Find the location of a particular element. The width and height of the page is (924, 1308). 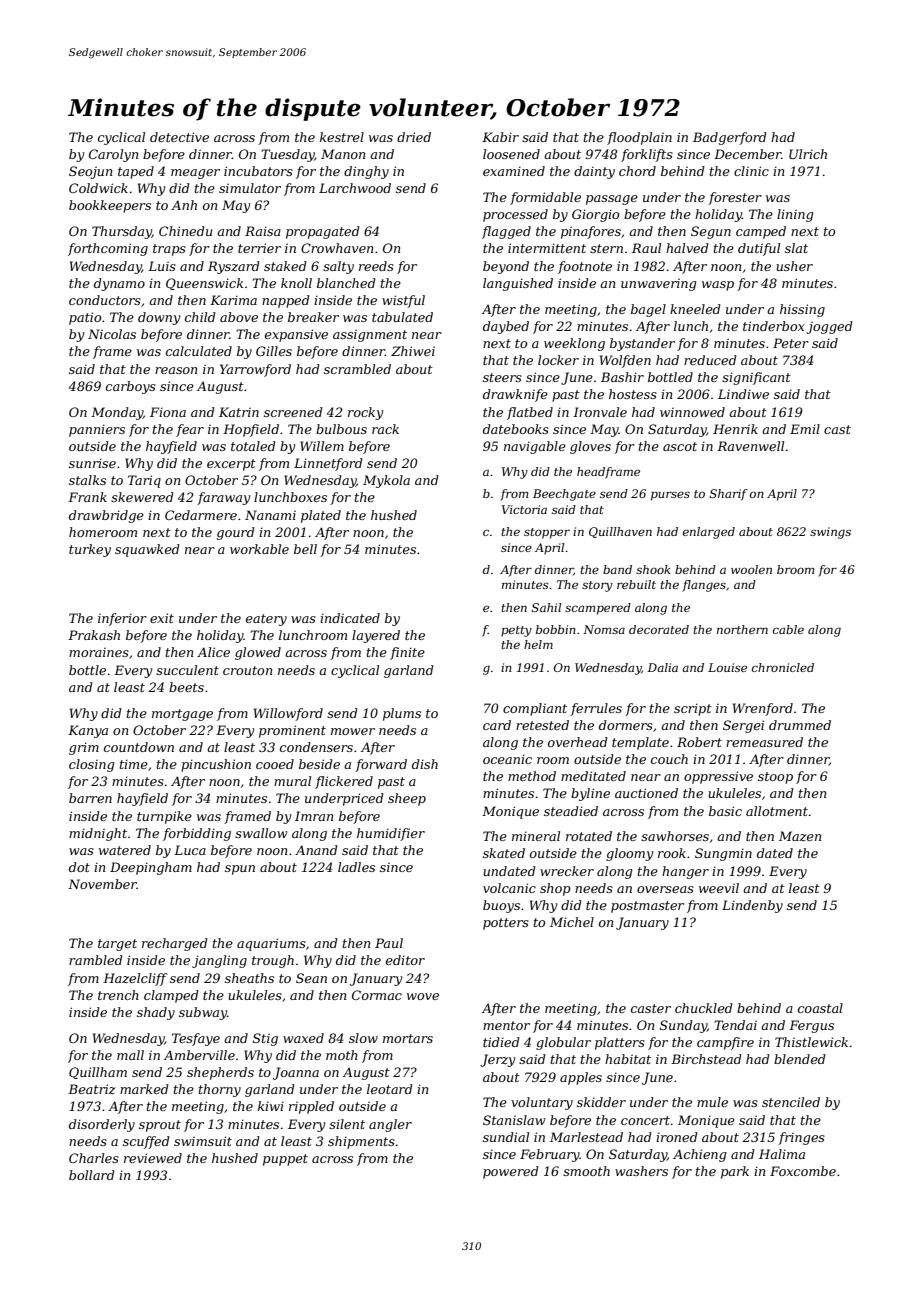

Lindenby is located at coordinates (752, 906).
